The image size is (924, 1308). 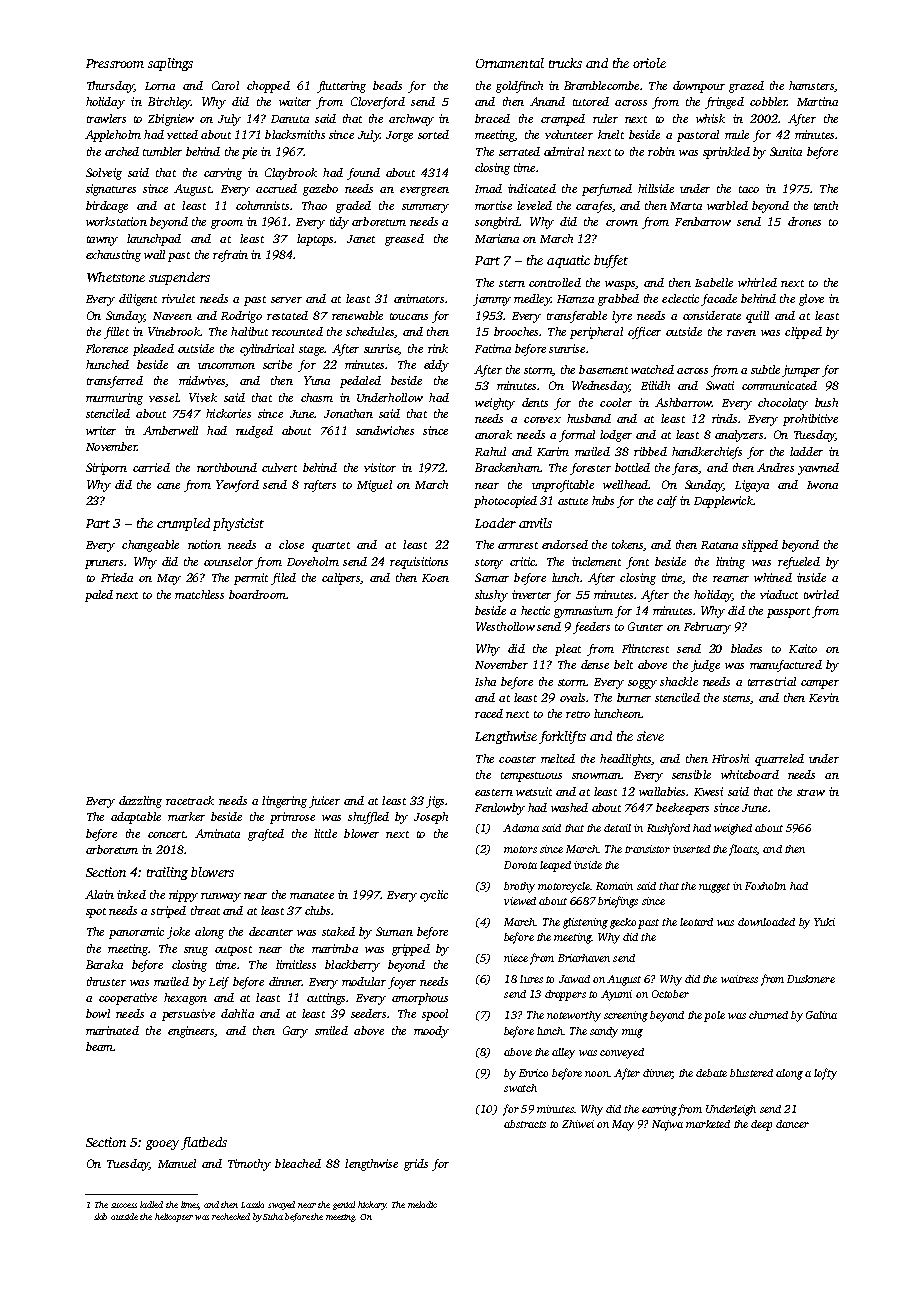 I want to click on downpour, so click(x=699, y=87).
